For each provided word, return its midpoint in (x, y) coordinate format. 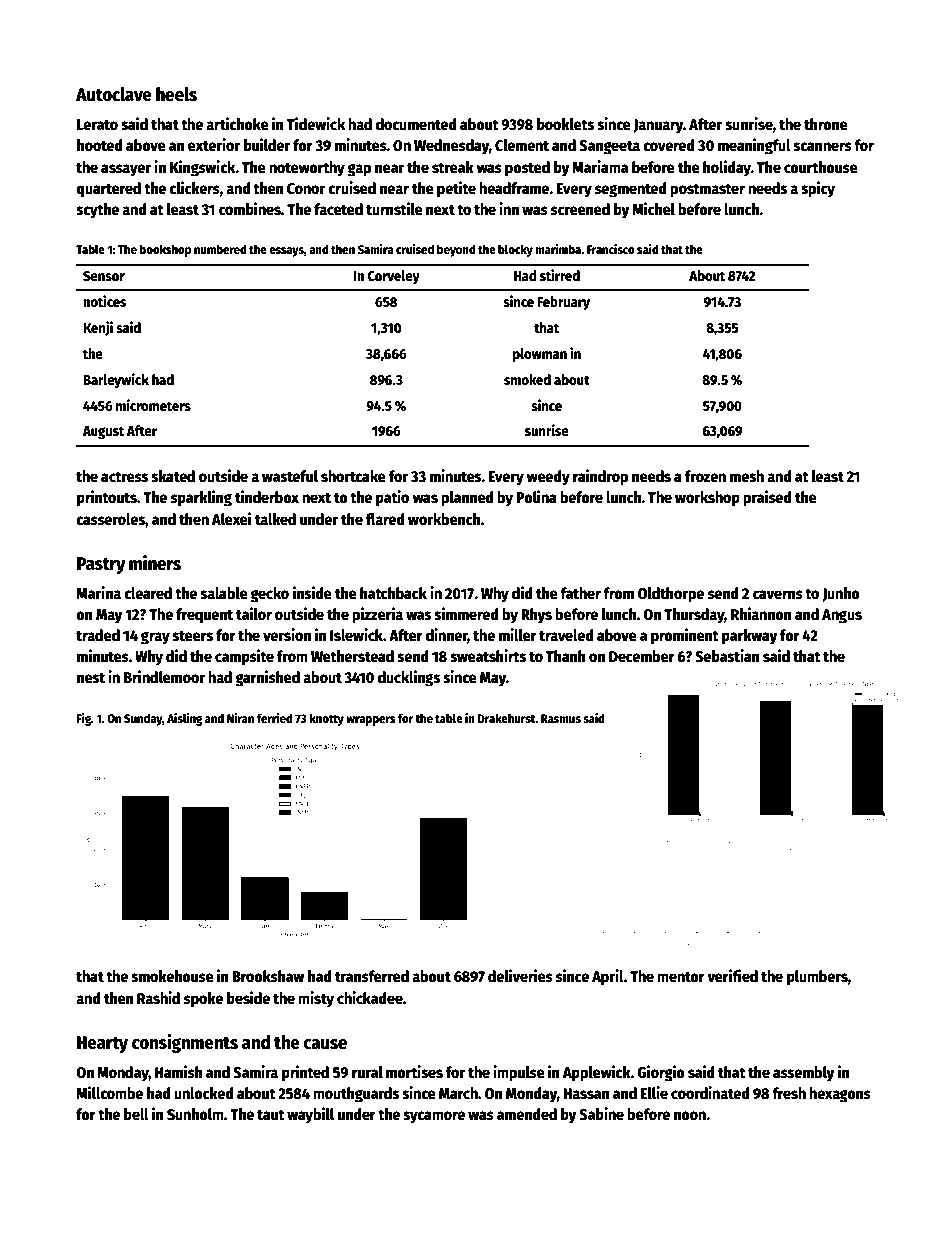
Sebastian (727, 656)
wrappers (371, 721)
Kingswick (203, 168)
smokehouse (172, 976)
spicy (818, 189)
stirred (560, 275)
